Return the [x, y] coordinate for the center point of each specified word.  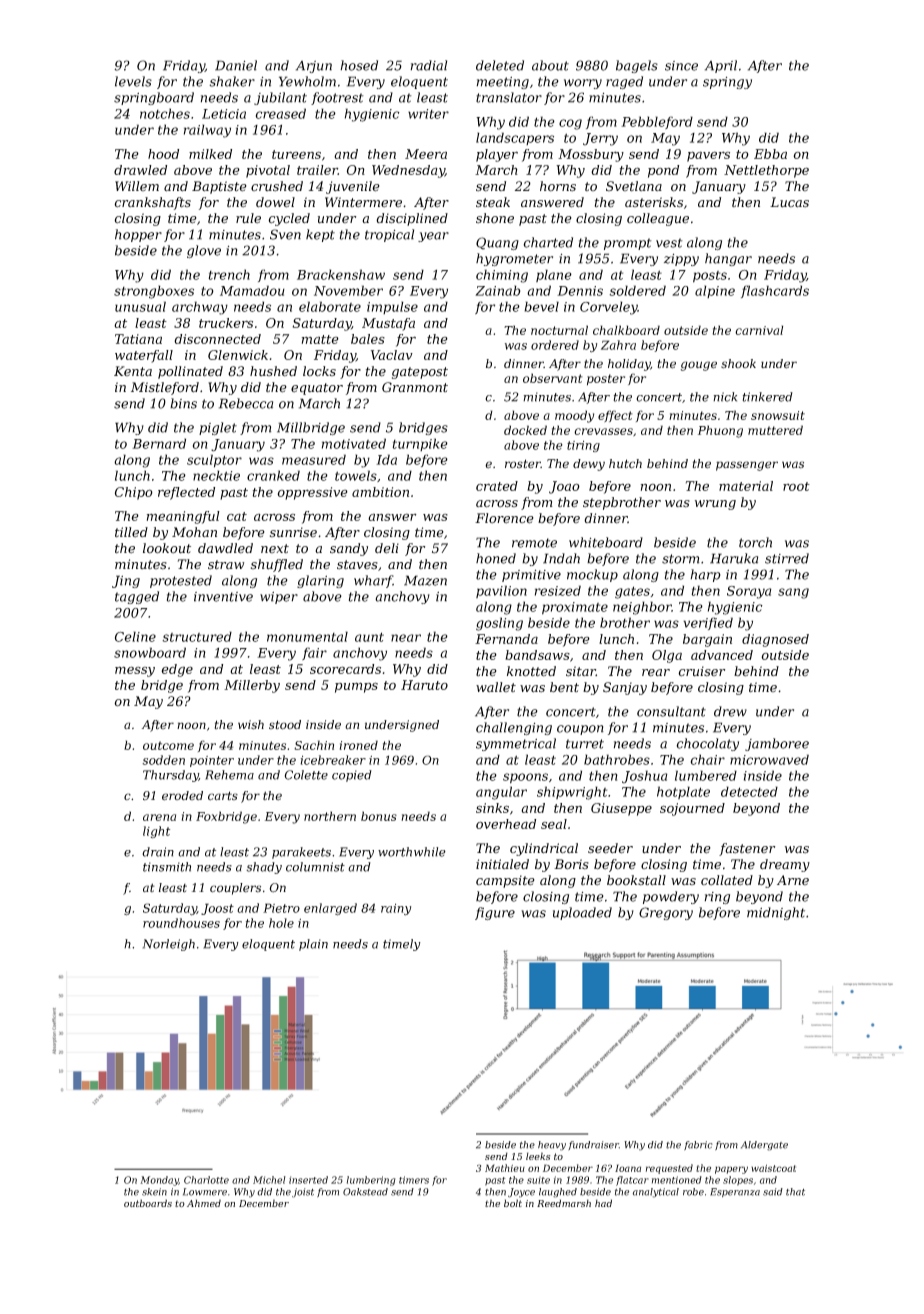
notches [165, 113]
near [406, 638]
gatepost [420, 373]
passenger [747, 466]
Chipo [134, 493]
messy [135, 671]
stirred [787, 558]
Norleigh [169, 945]
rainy [396, 910]
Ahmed [204, 1203]
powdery [671, 897]
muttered [775, 430]
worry [583, 84]
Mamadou [252, 290]
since [681, 66]
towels [356, 475]
